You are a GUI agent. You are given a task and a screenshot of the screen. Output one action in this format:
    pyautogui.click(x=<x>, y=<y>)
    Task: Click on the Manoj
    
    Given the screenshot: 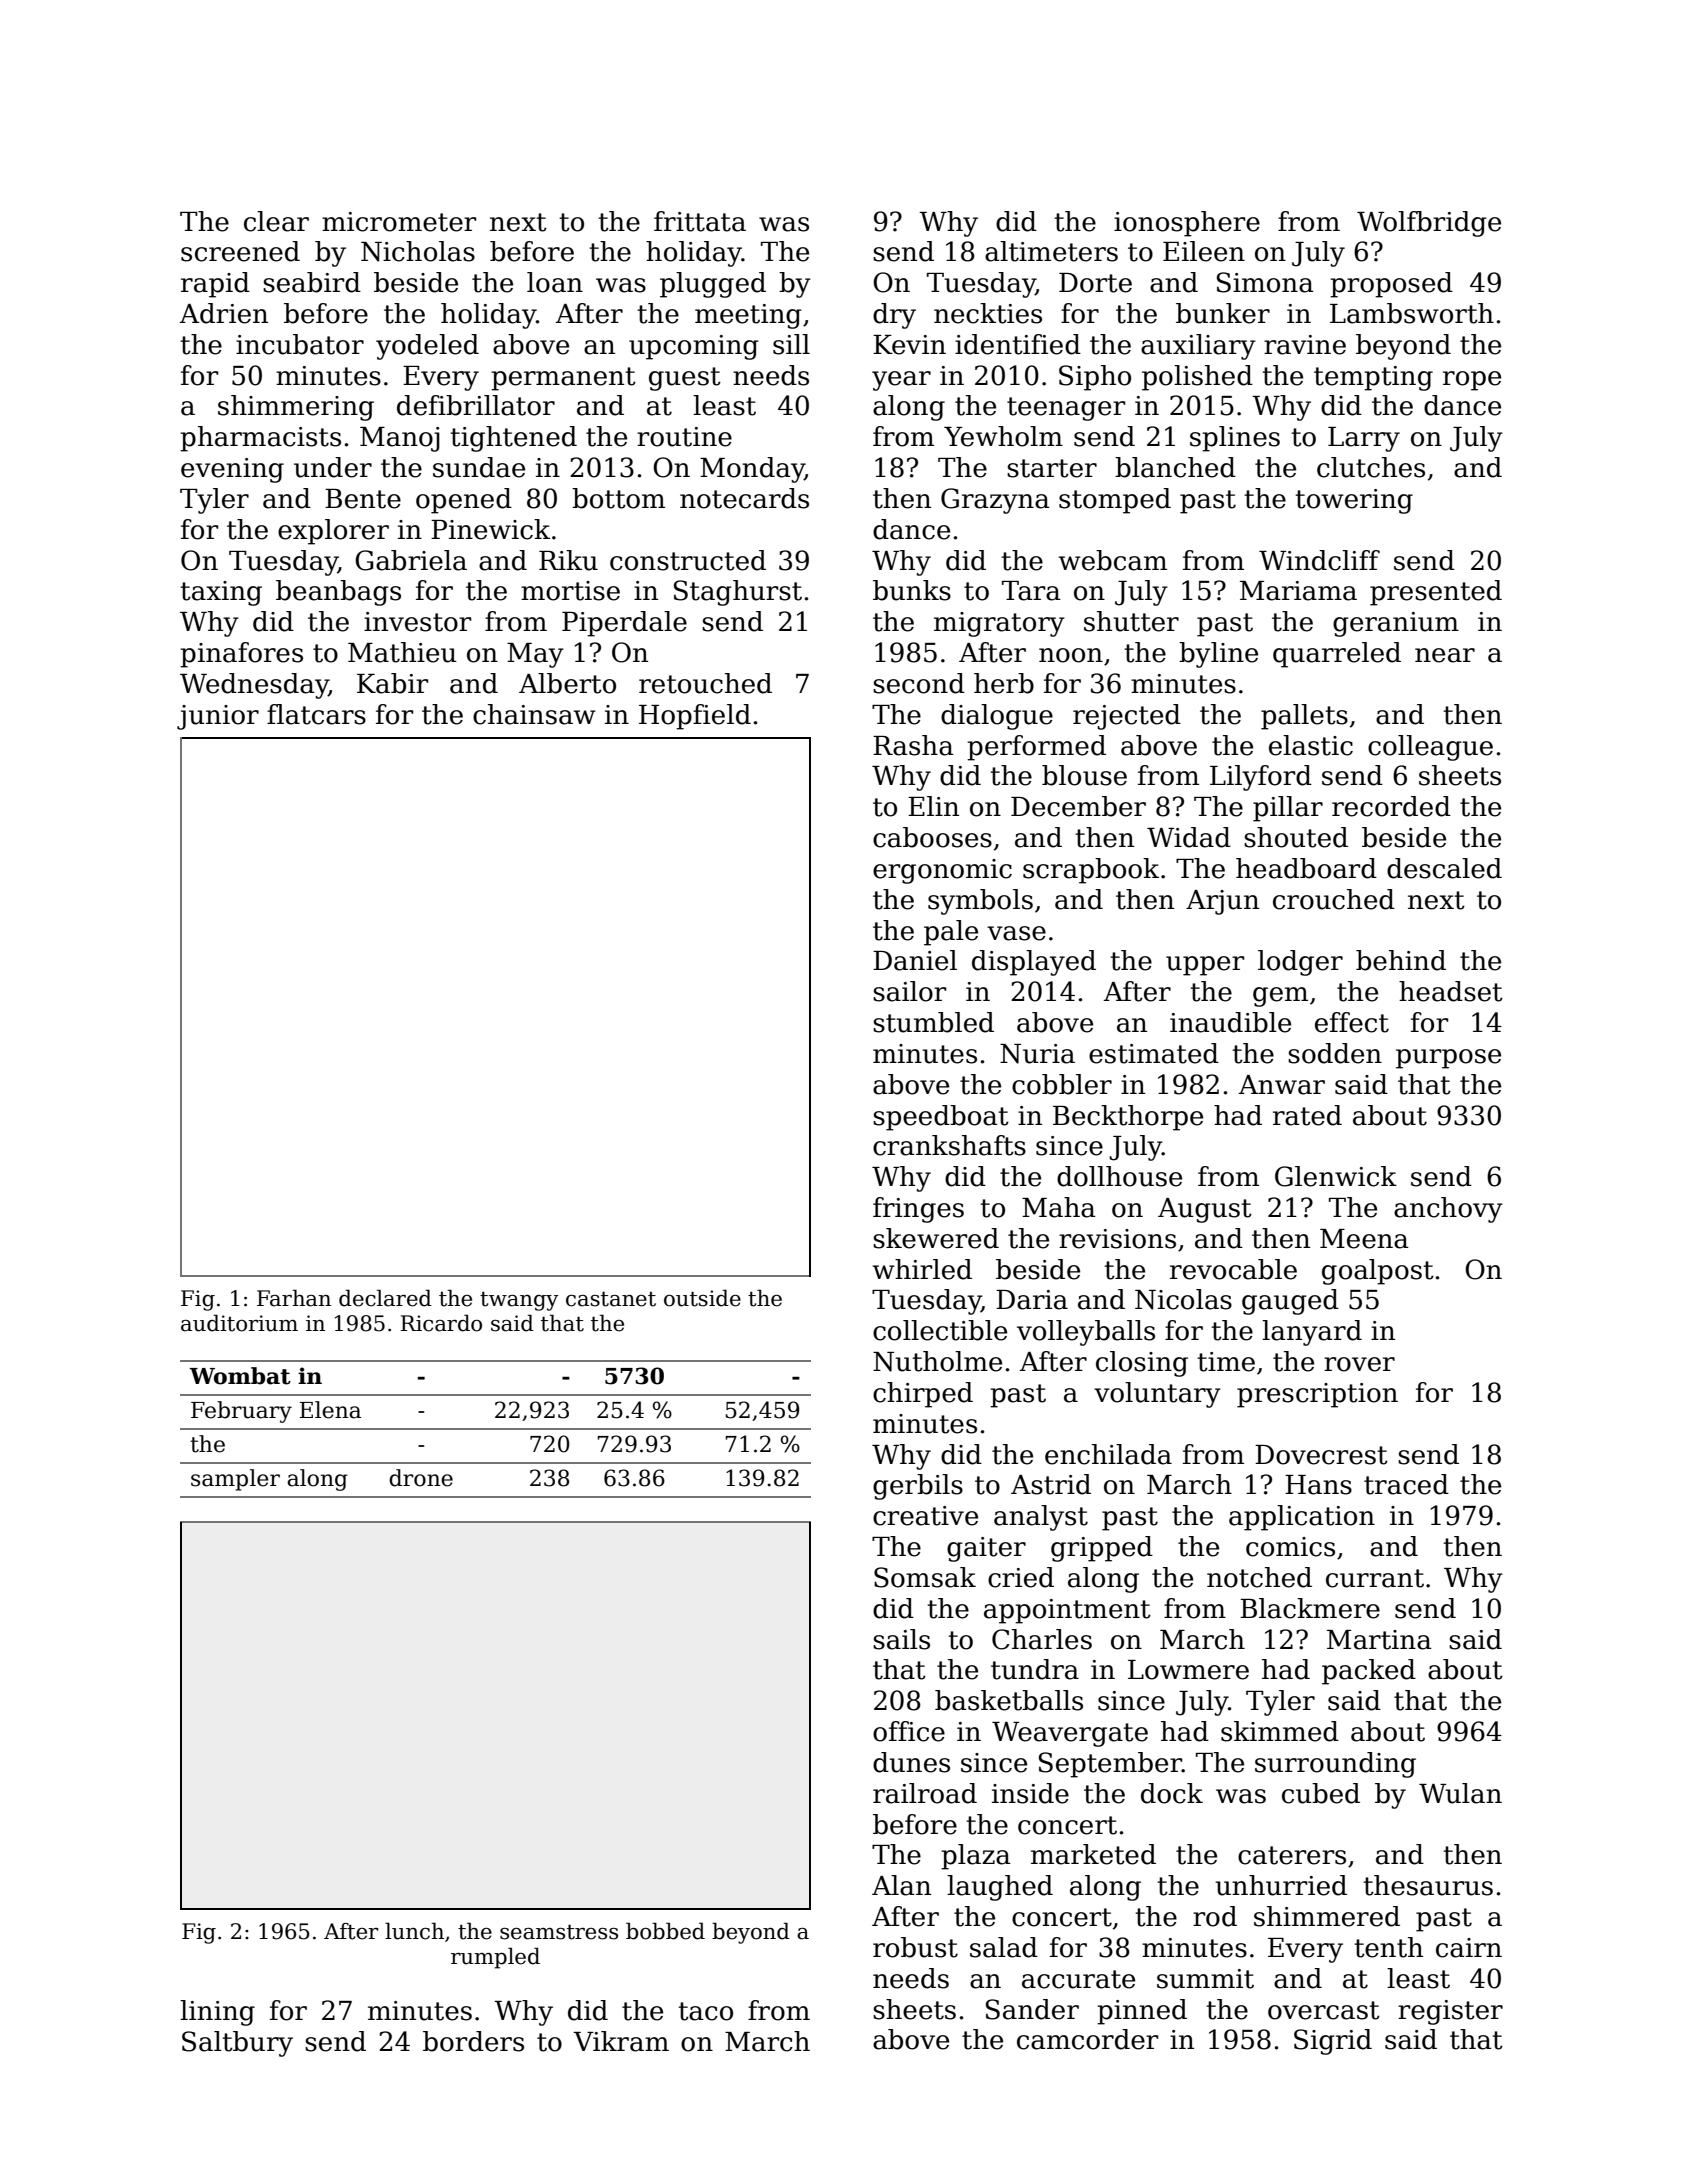 What is the action you would take?
    pyautogui.click(x=400, y=439)
